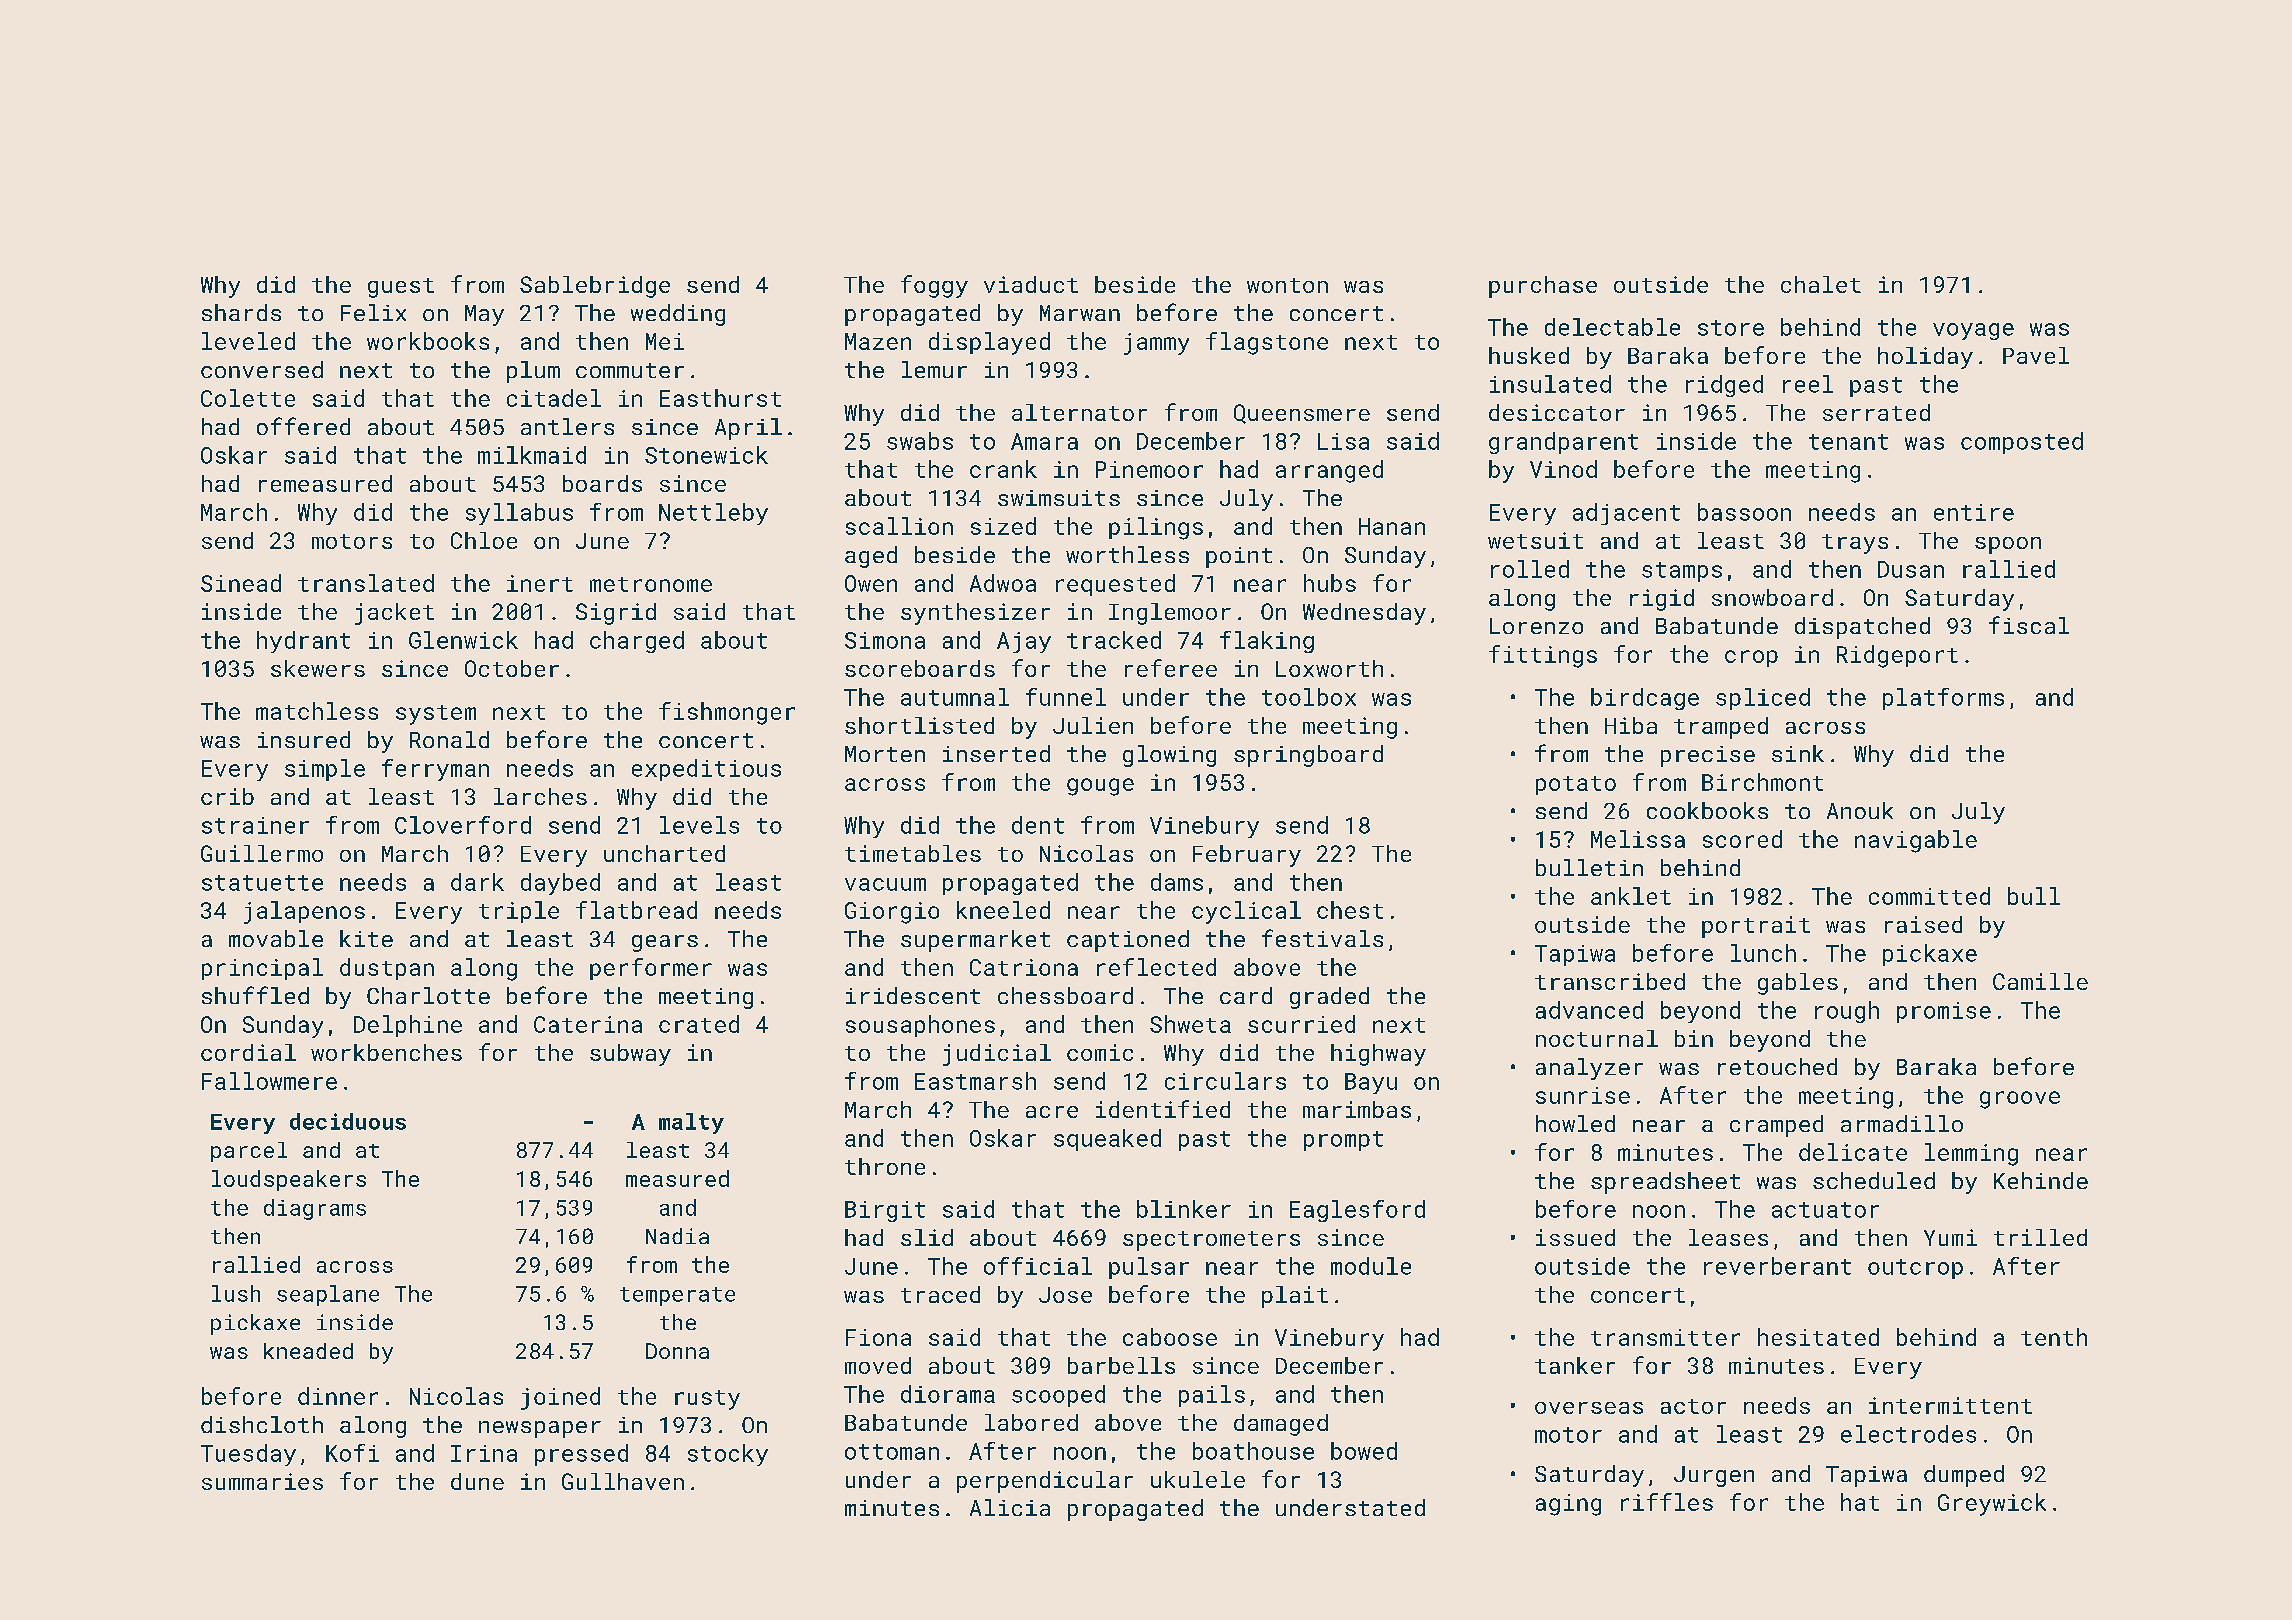  What do you see at coordinates (1825, 1210) in the screenshot?
I see `actuator` at bounding box center [1825, 1210].
